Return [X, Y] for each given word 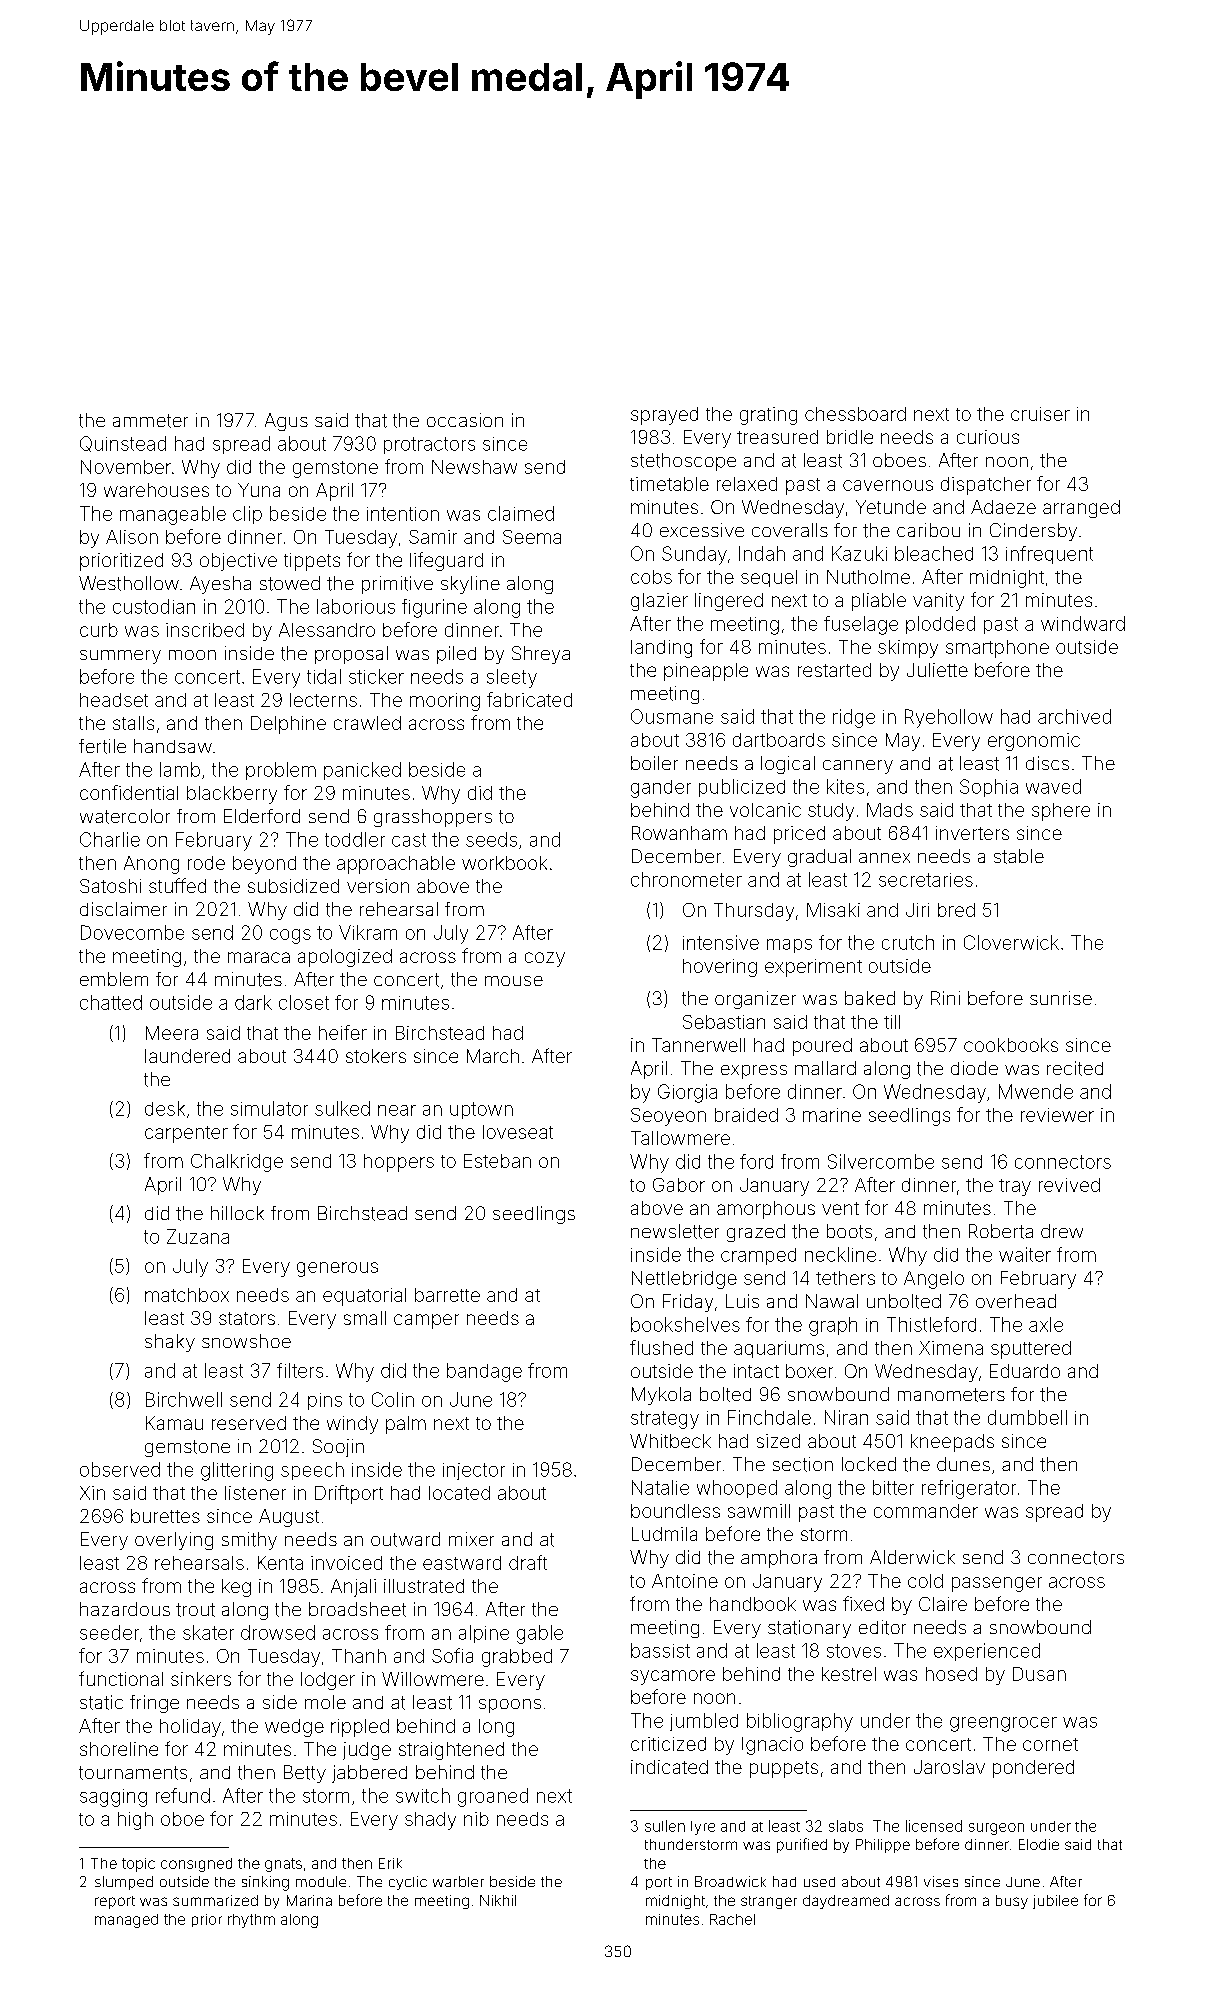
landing [661, 649]
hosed [951, 1674]
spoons [510, 1706]
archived [1074, 716]
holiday [190, 1728]
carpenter [186, 1134]
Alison [132, 537]
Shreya [541, 655]
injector [474, 1471]
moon [192, 655]
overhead [1016, 1301]
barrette [447, 1295]
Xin [92, 1493]
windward [1083, 623]
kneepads [952, 1443]
